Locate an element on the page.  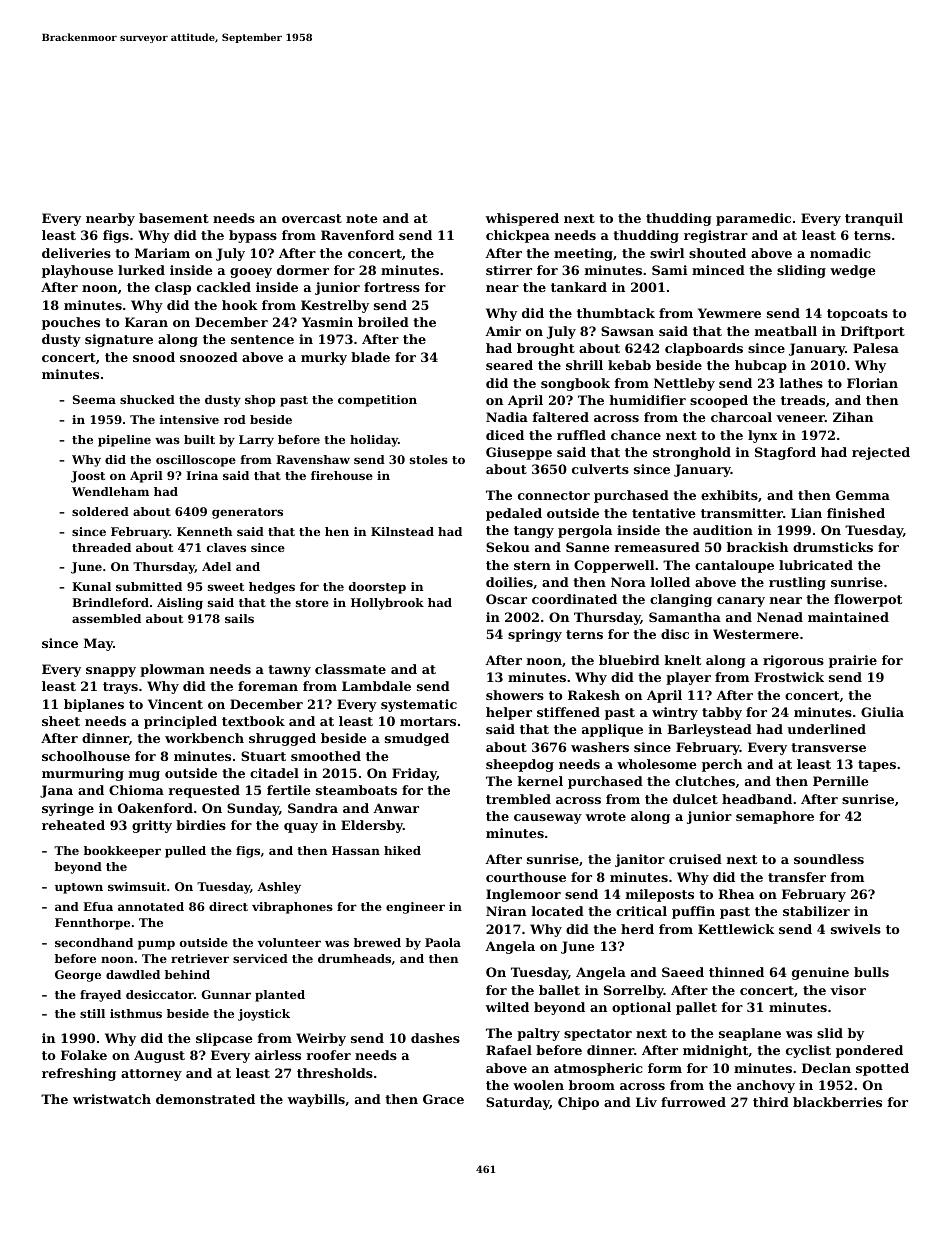
uptown is located at coordinates (79, 888).
